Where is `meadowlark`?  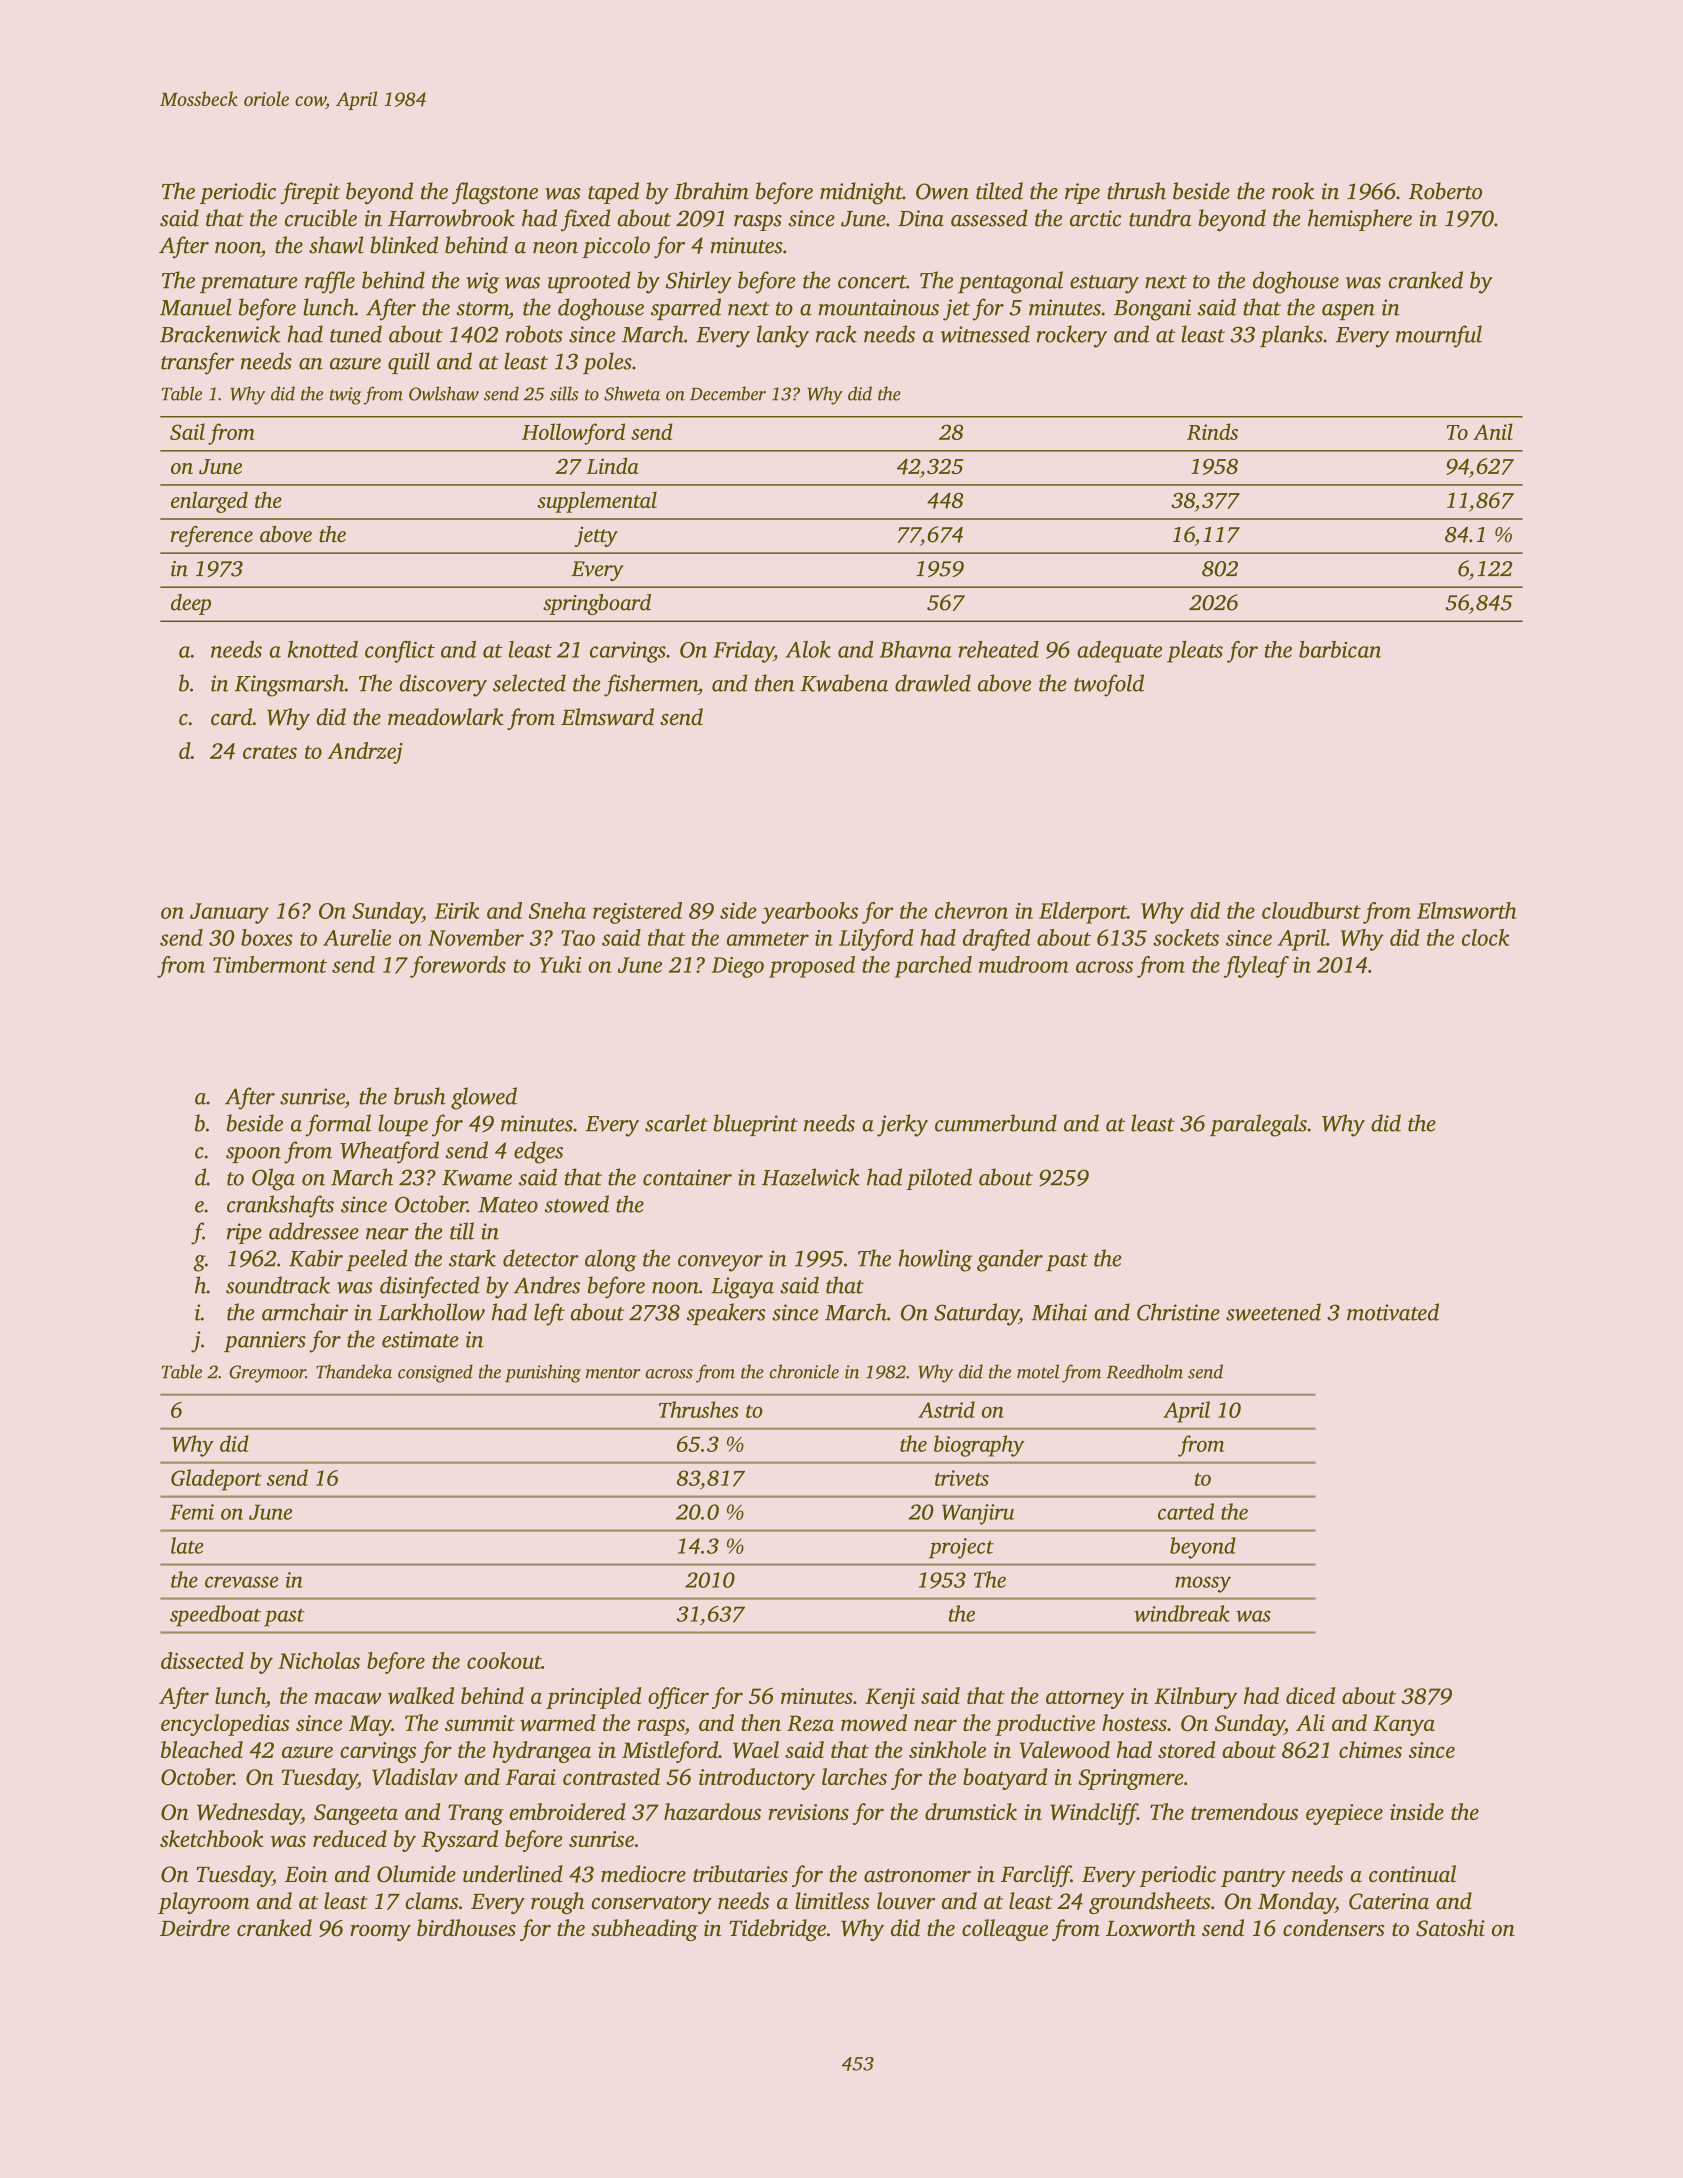
meadowlark is located at coordinates (446, 717).
